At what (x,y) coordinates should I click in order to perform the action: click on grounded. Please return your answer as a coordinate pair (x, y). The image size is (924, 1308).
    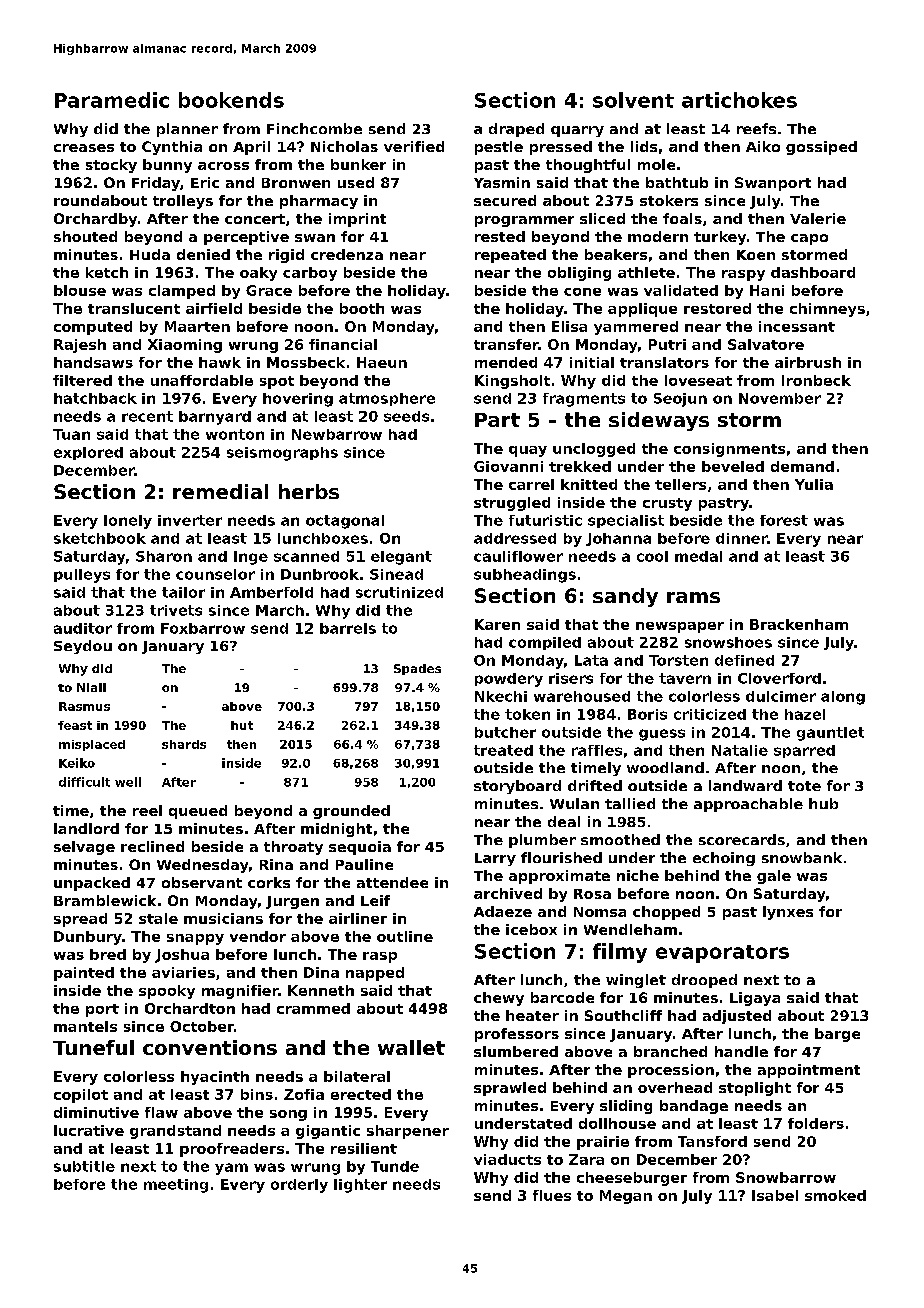
    Looking at the image, I should click on (351, 812).
